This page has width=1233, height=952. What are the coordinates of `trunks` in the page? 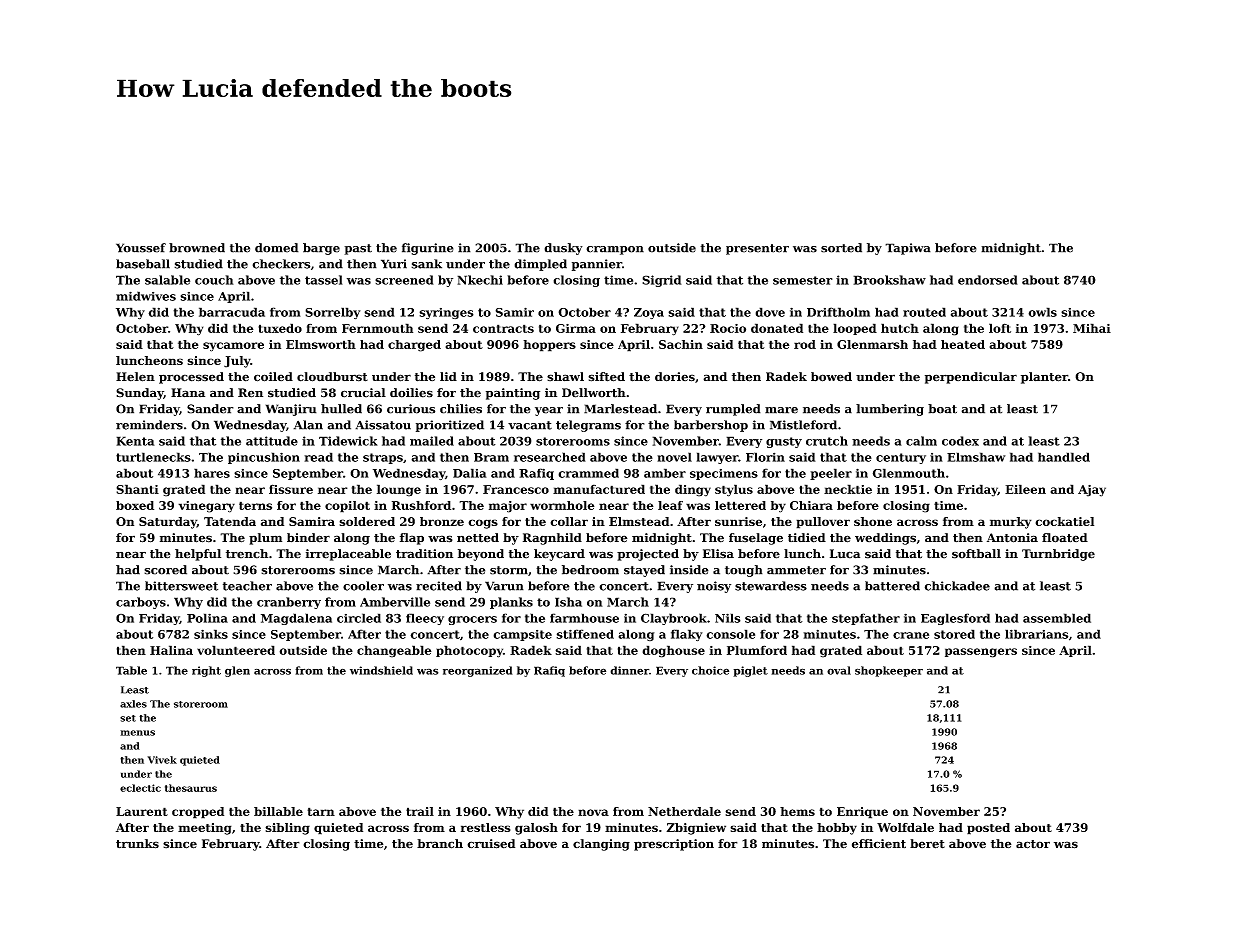 It's located at (137, 844).
